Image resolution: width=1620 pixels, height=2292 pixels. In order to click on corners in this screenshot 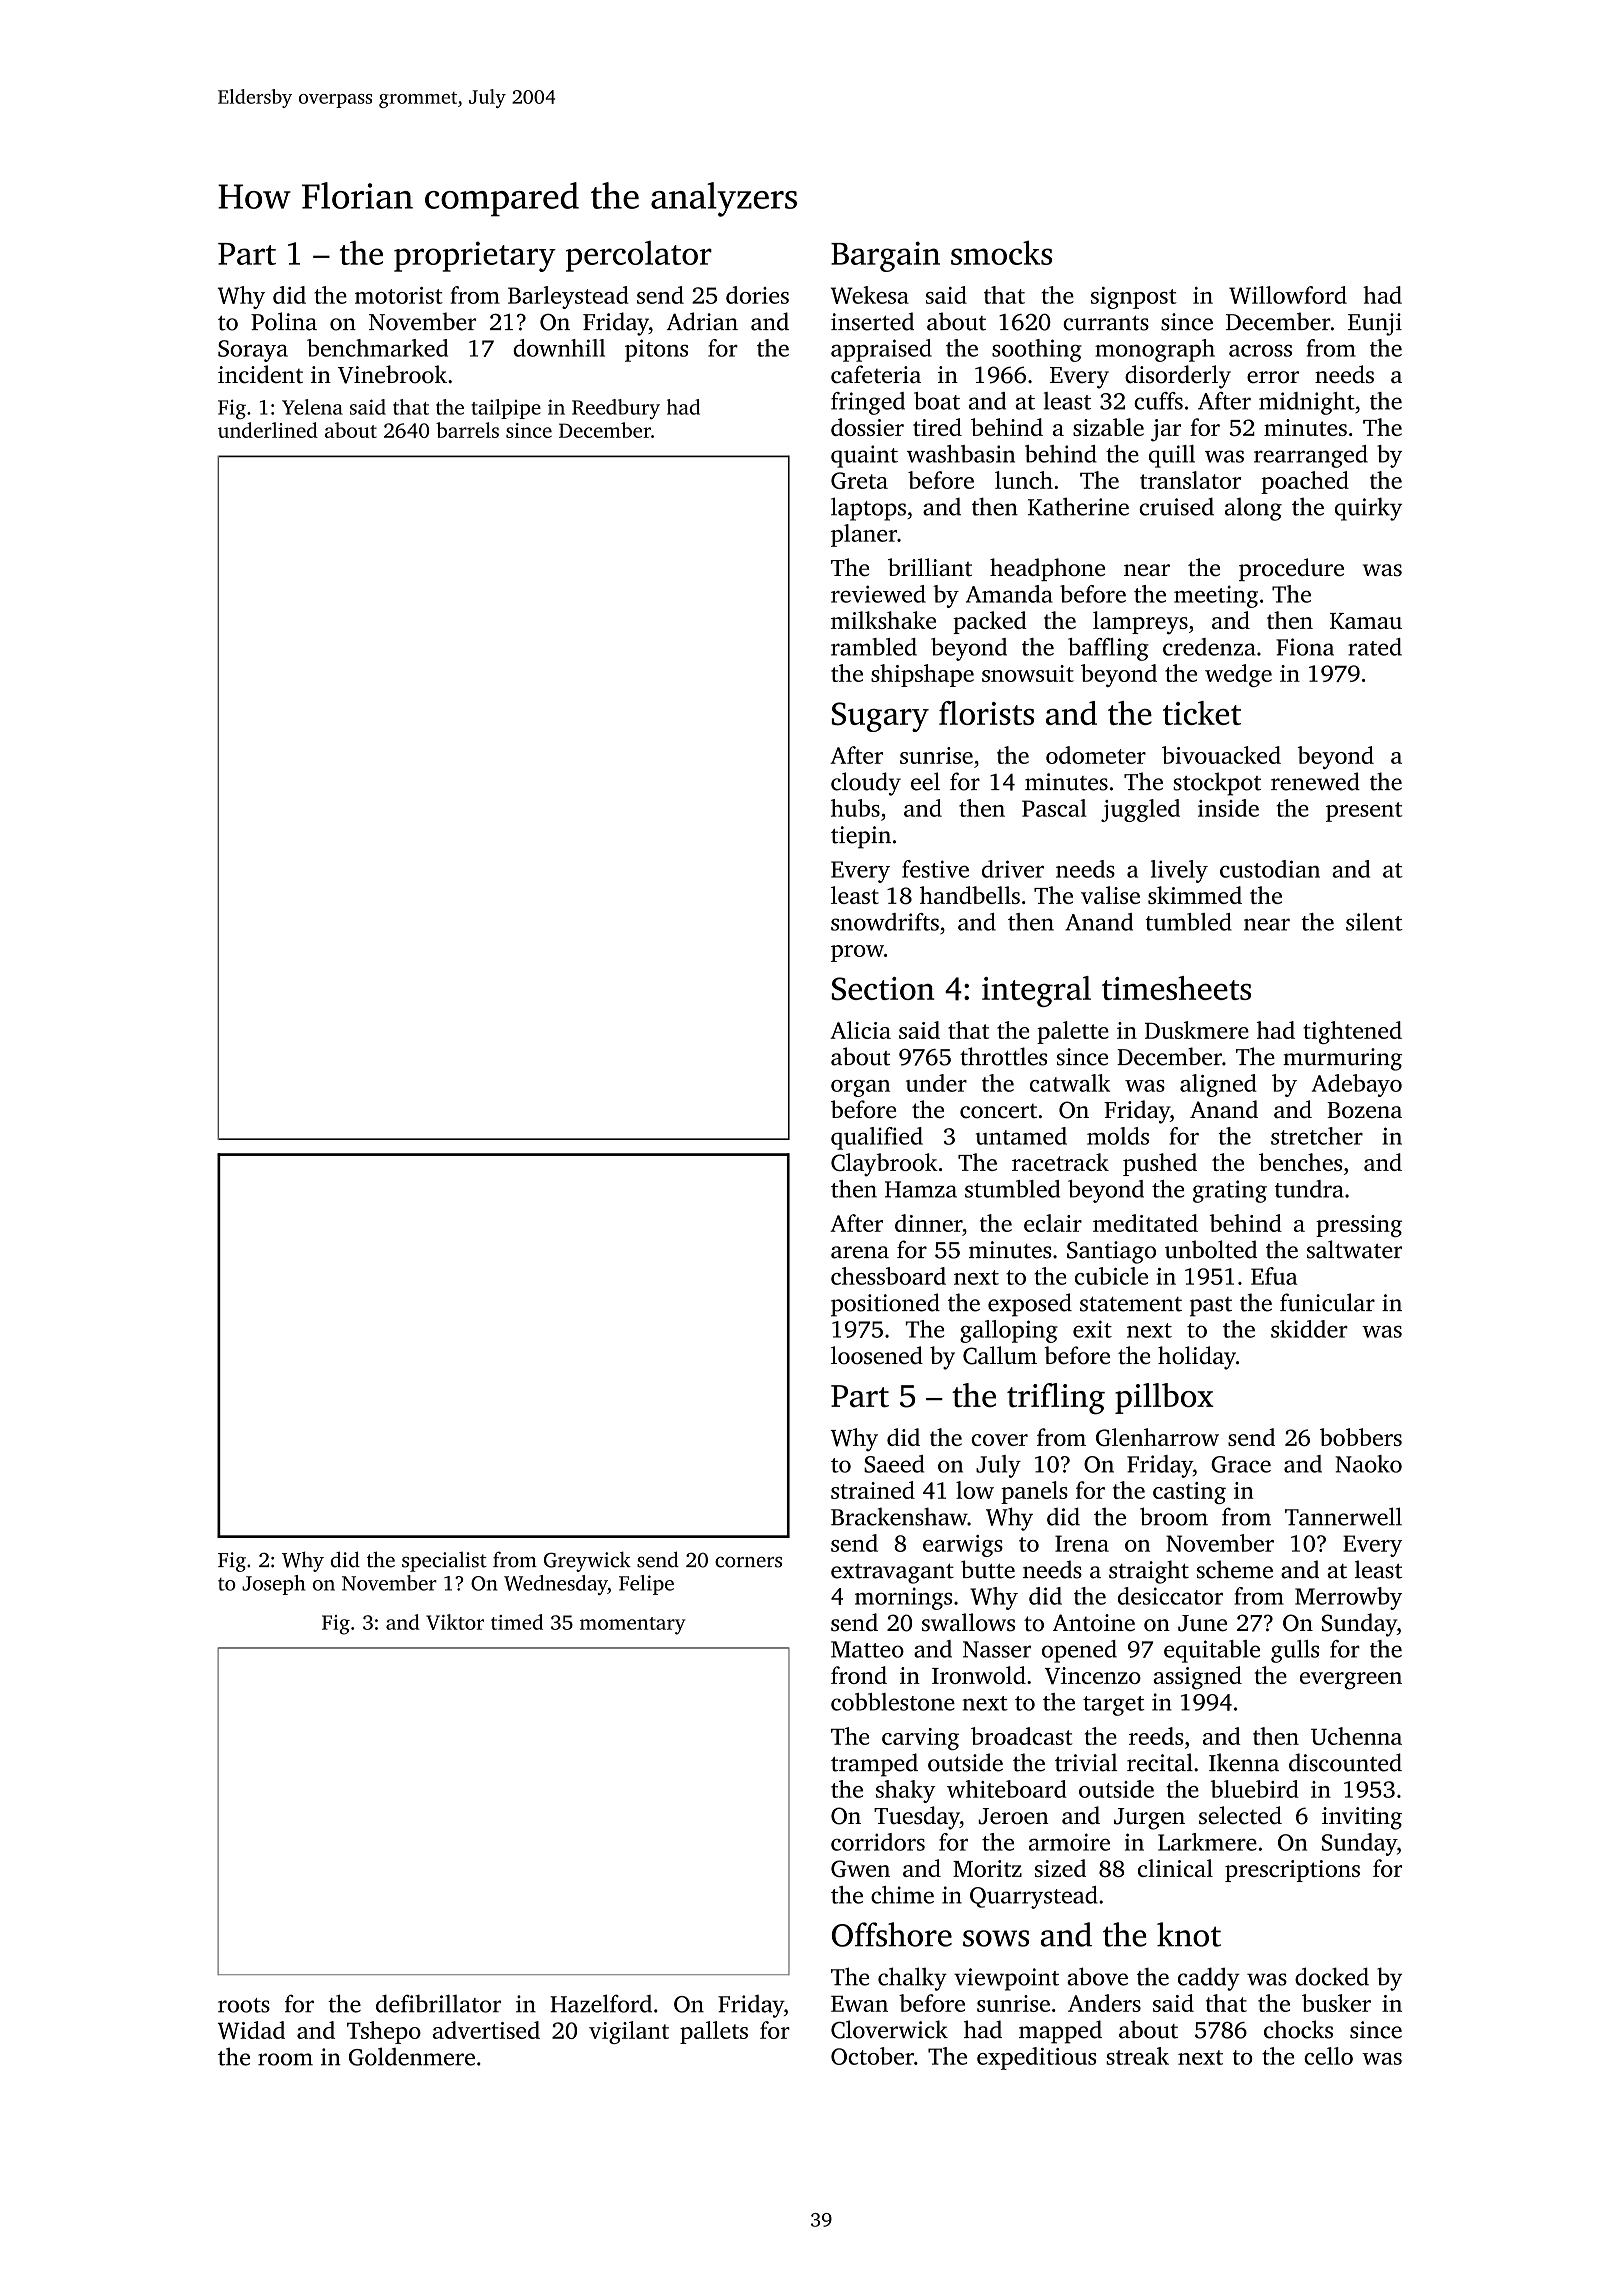, I will do `click(748, 1562)`.
